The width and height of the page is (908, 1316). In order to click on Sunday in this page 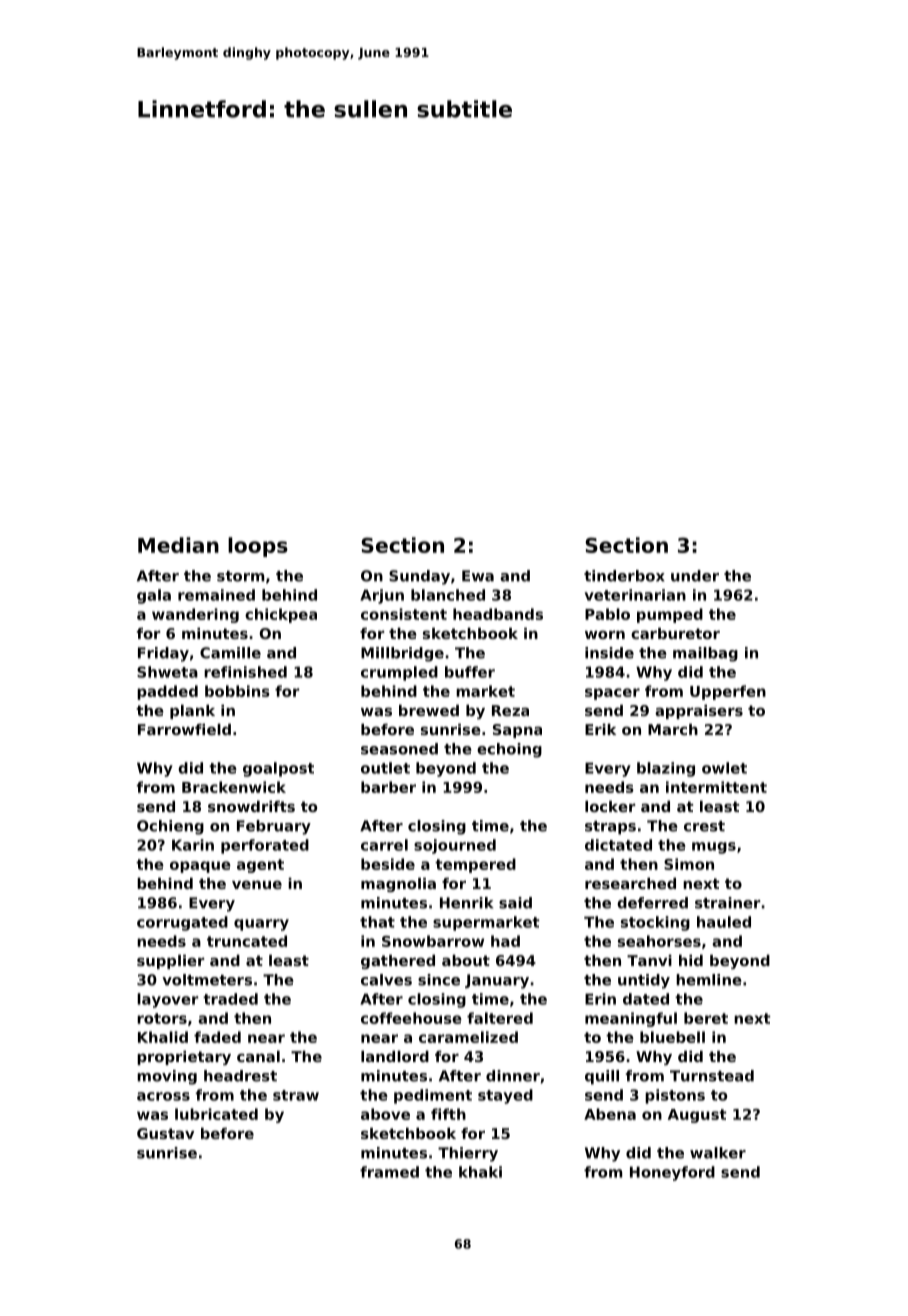, I will do `click(419, 577)`.
